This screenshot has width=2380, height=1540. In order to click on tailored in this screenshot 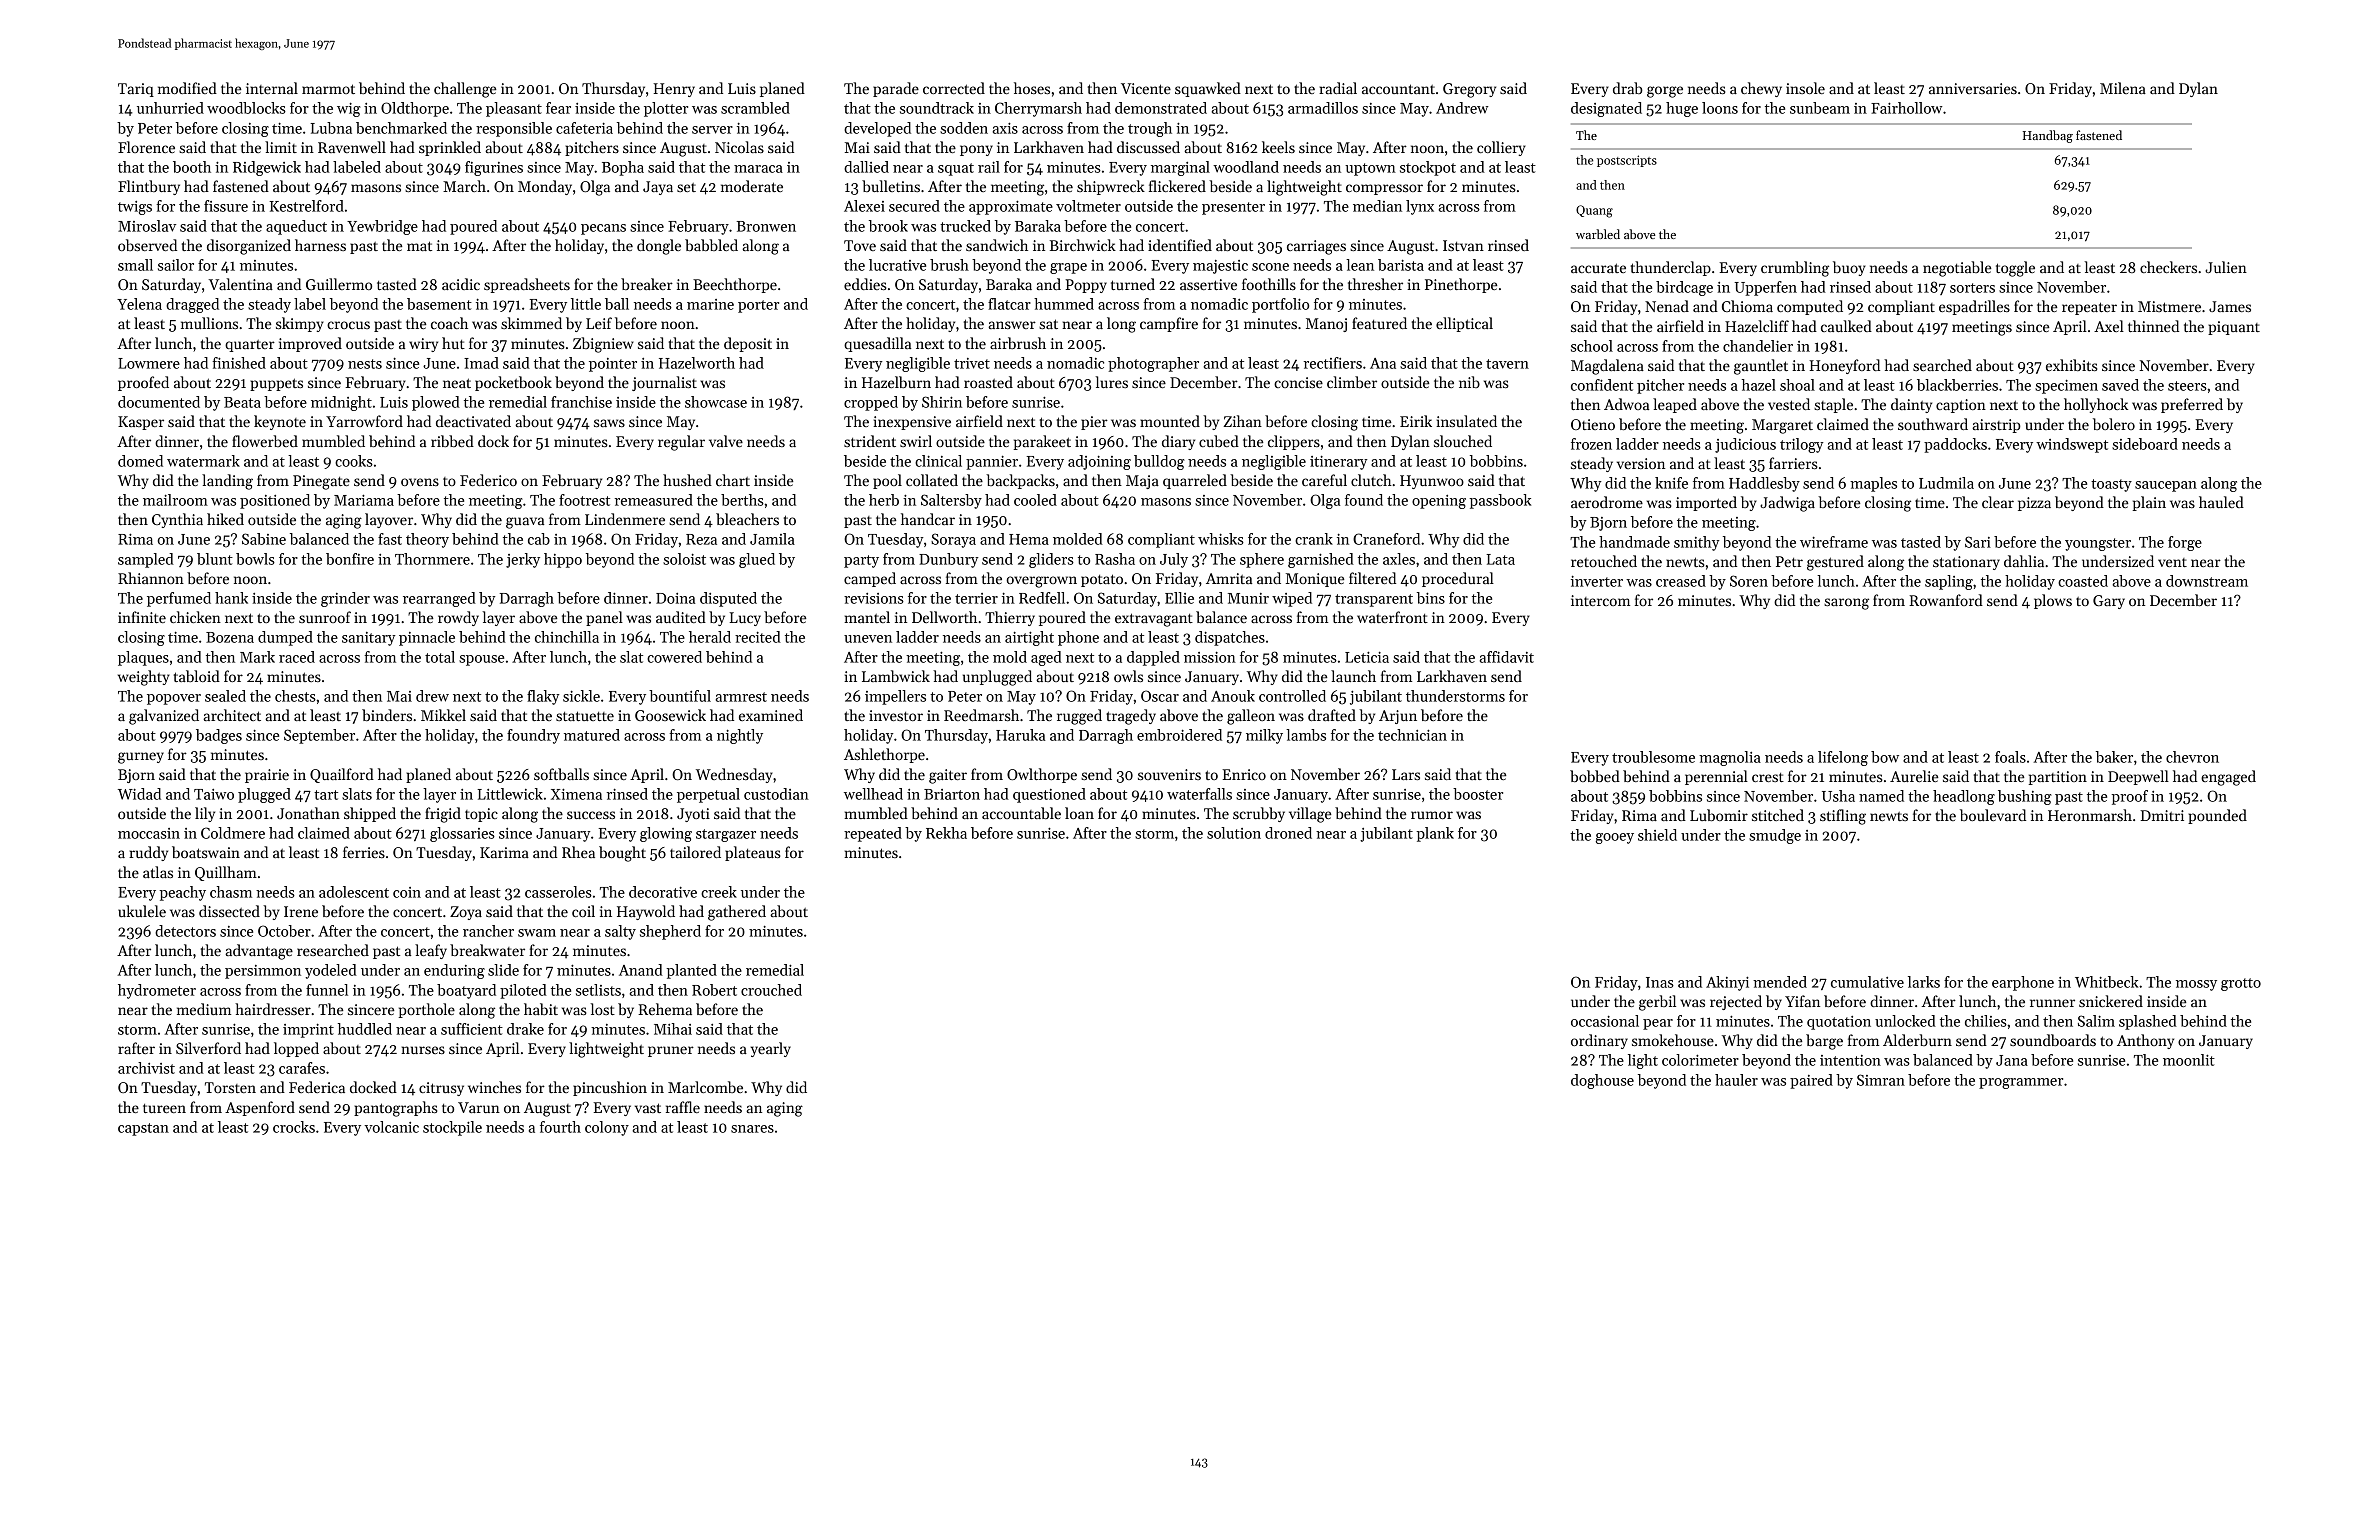, I will do `click(695, 852)`.
